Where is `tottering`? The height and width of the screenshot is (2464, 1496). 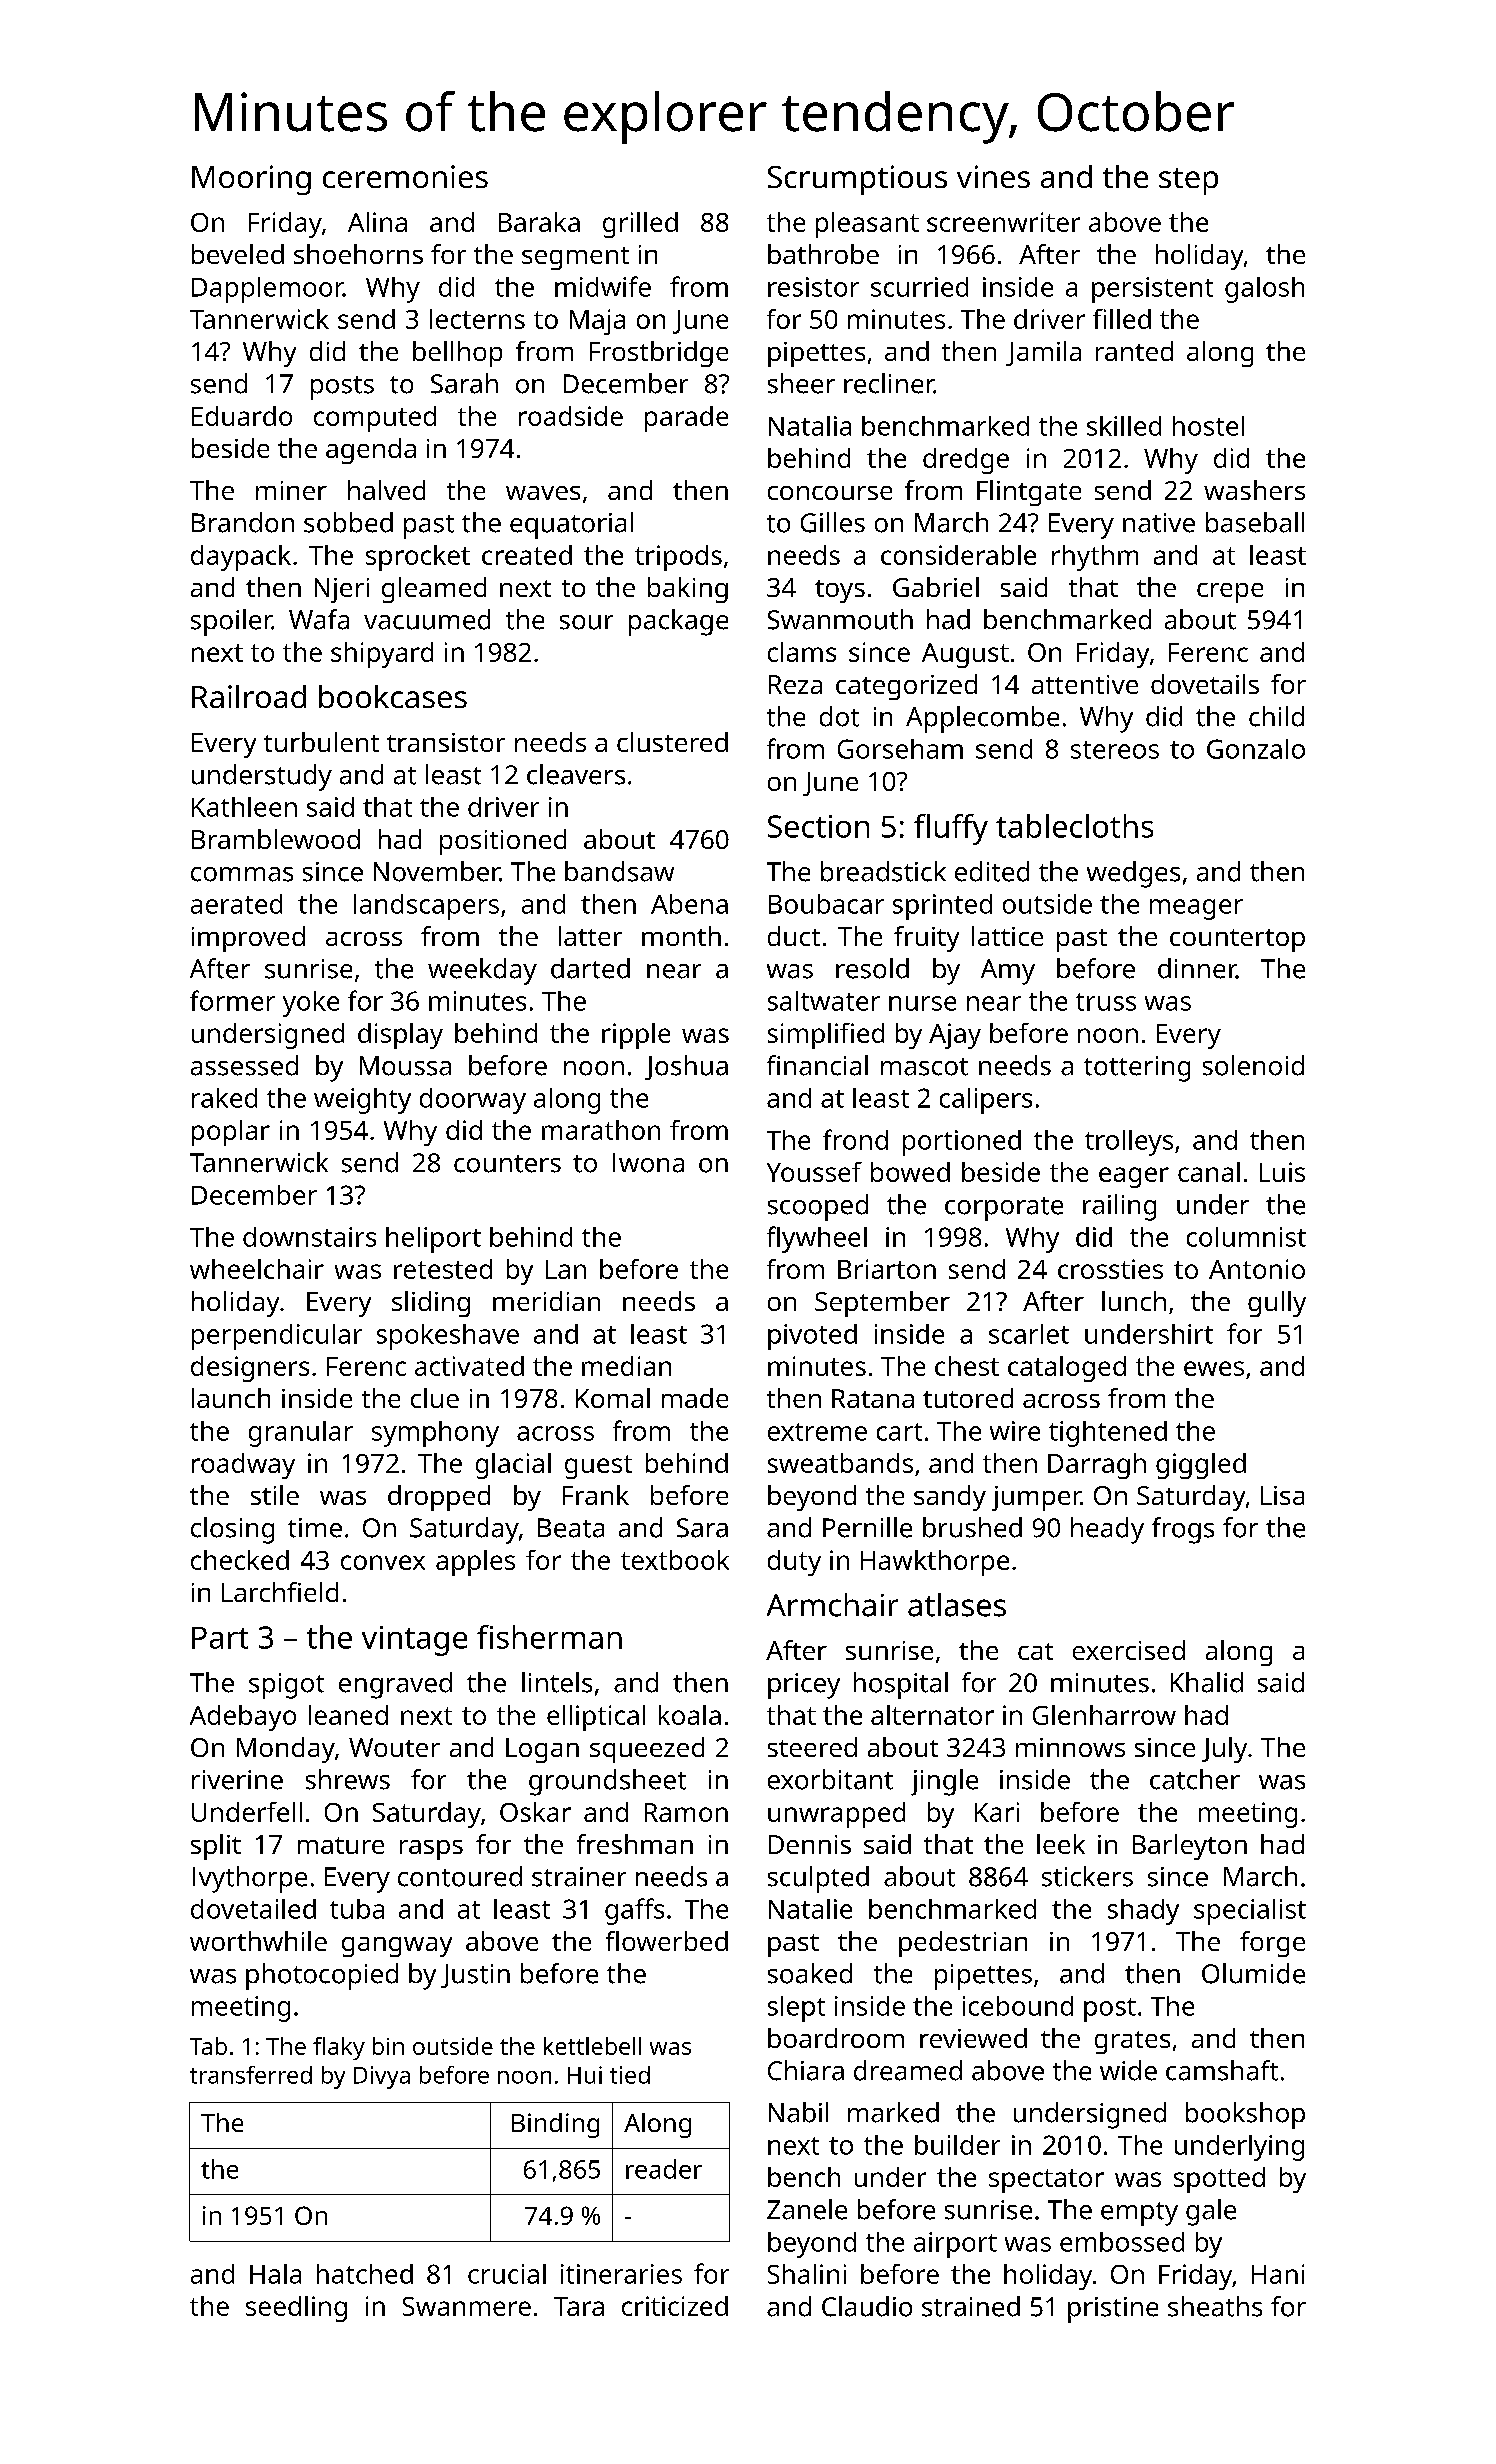
tottering is located at coordinates (1137, 1069).
